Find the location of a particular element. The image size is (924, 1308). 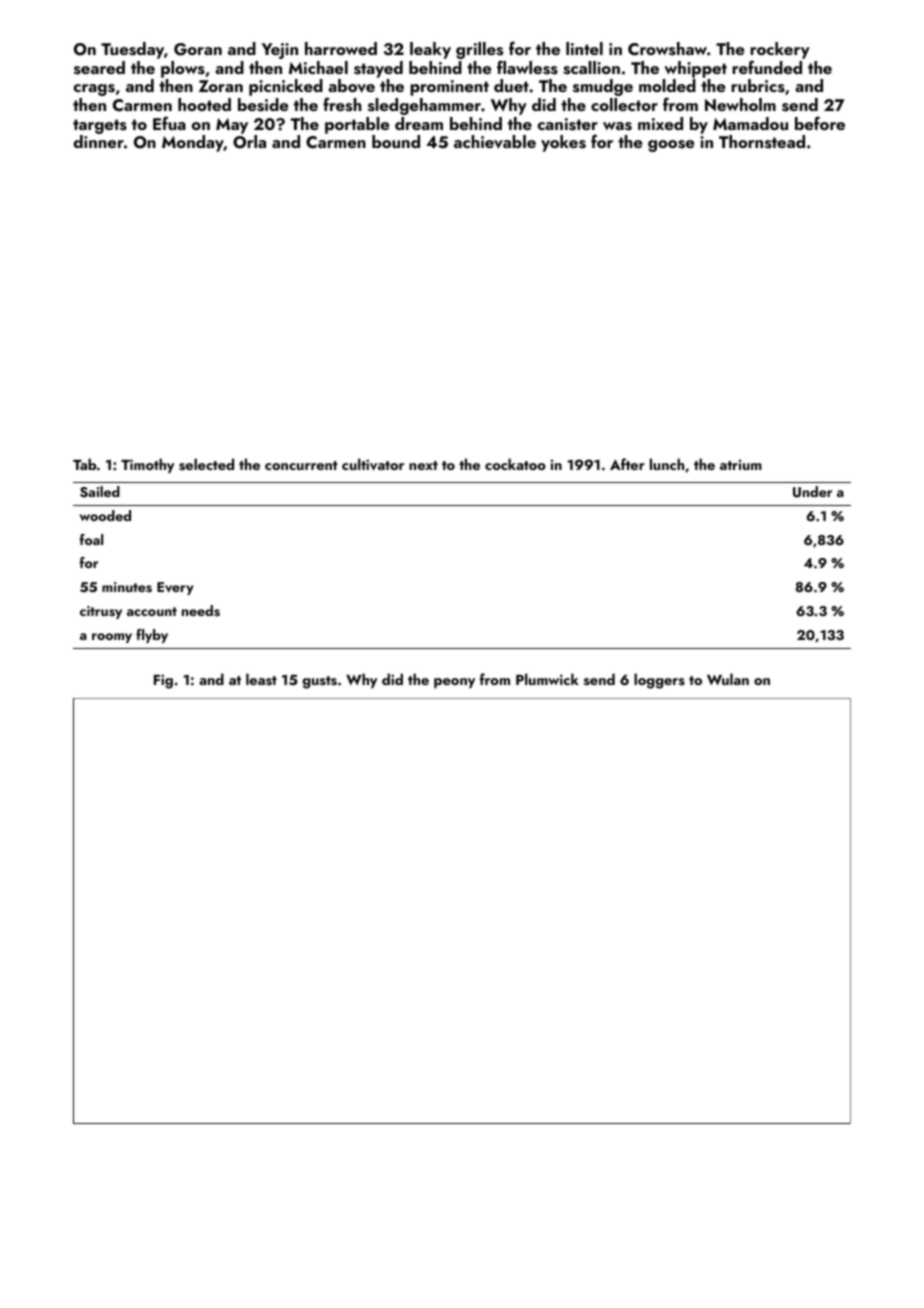

bound is located at coordinates (396, 141).
